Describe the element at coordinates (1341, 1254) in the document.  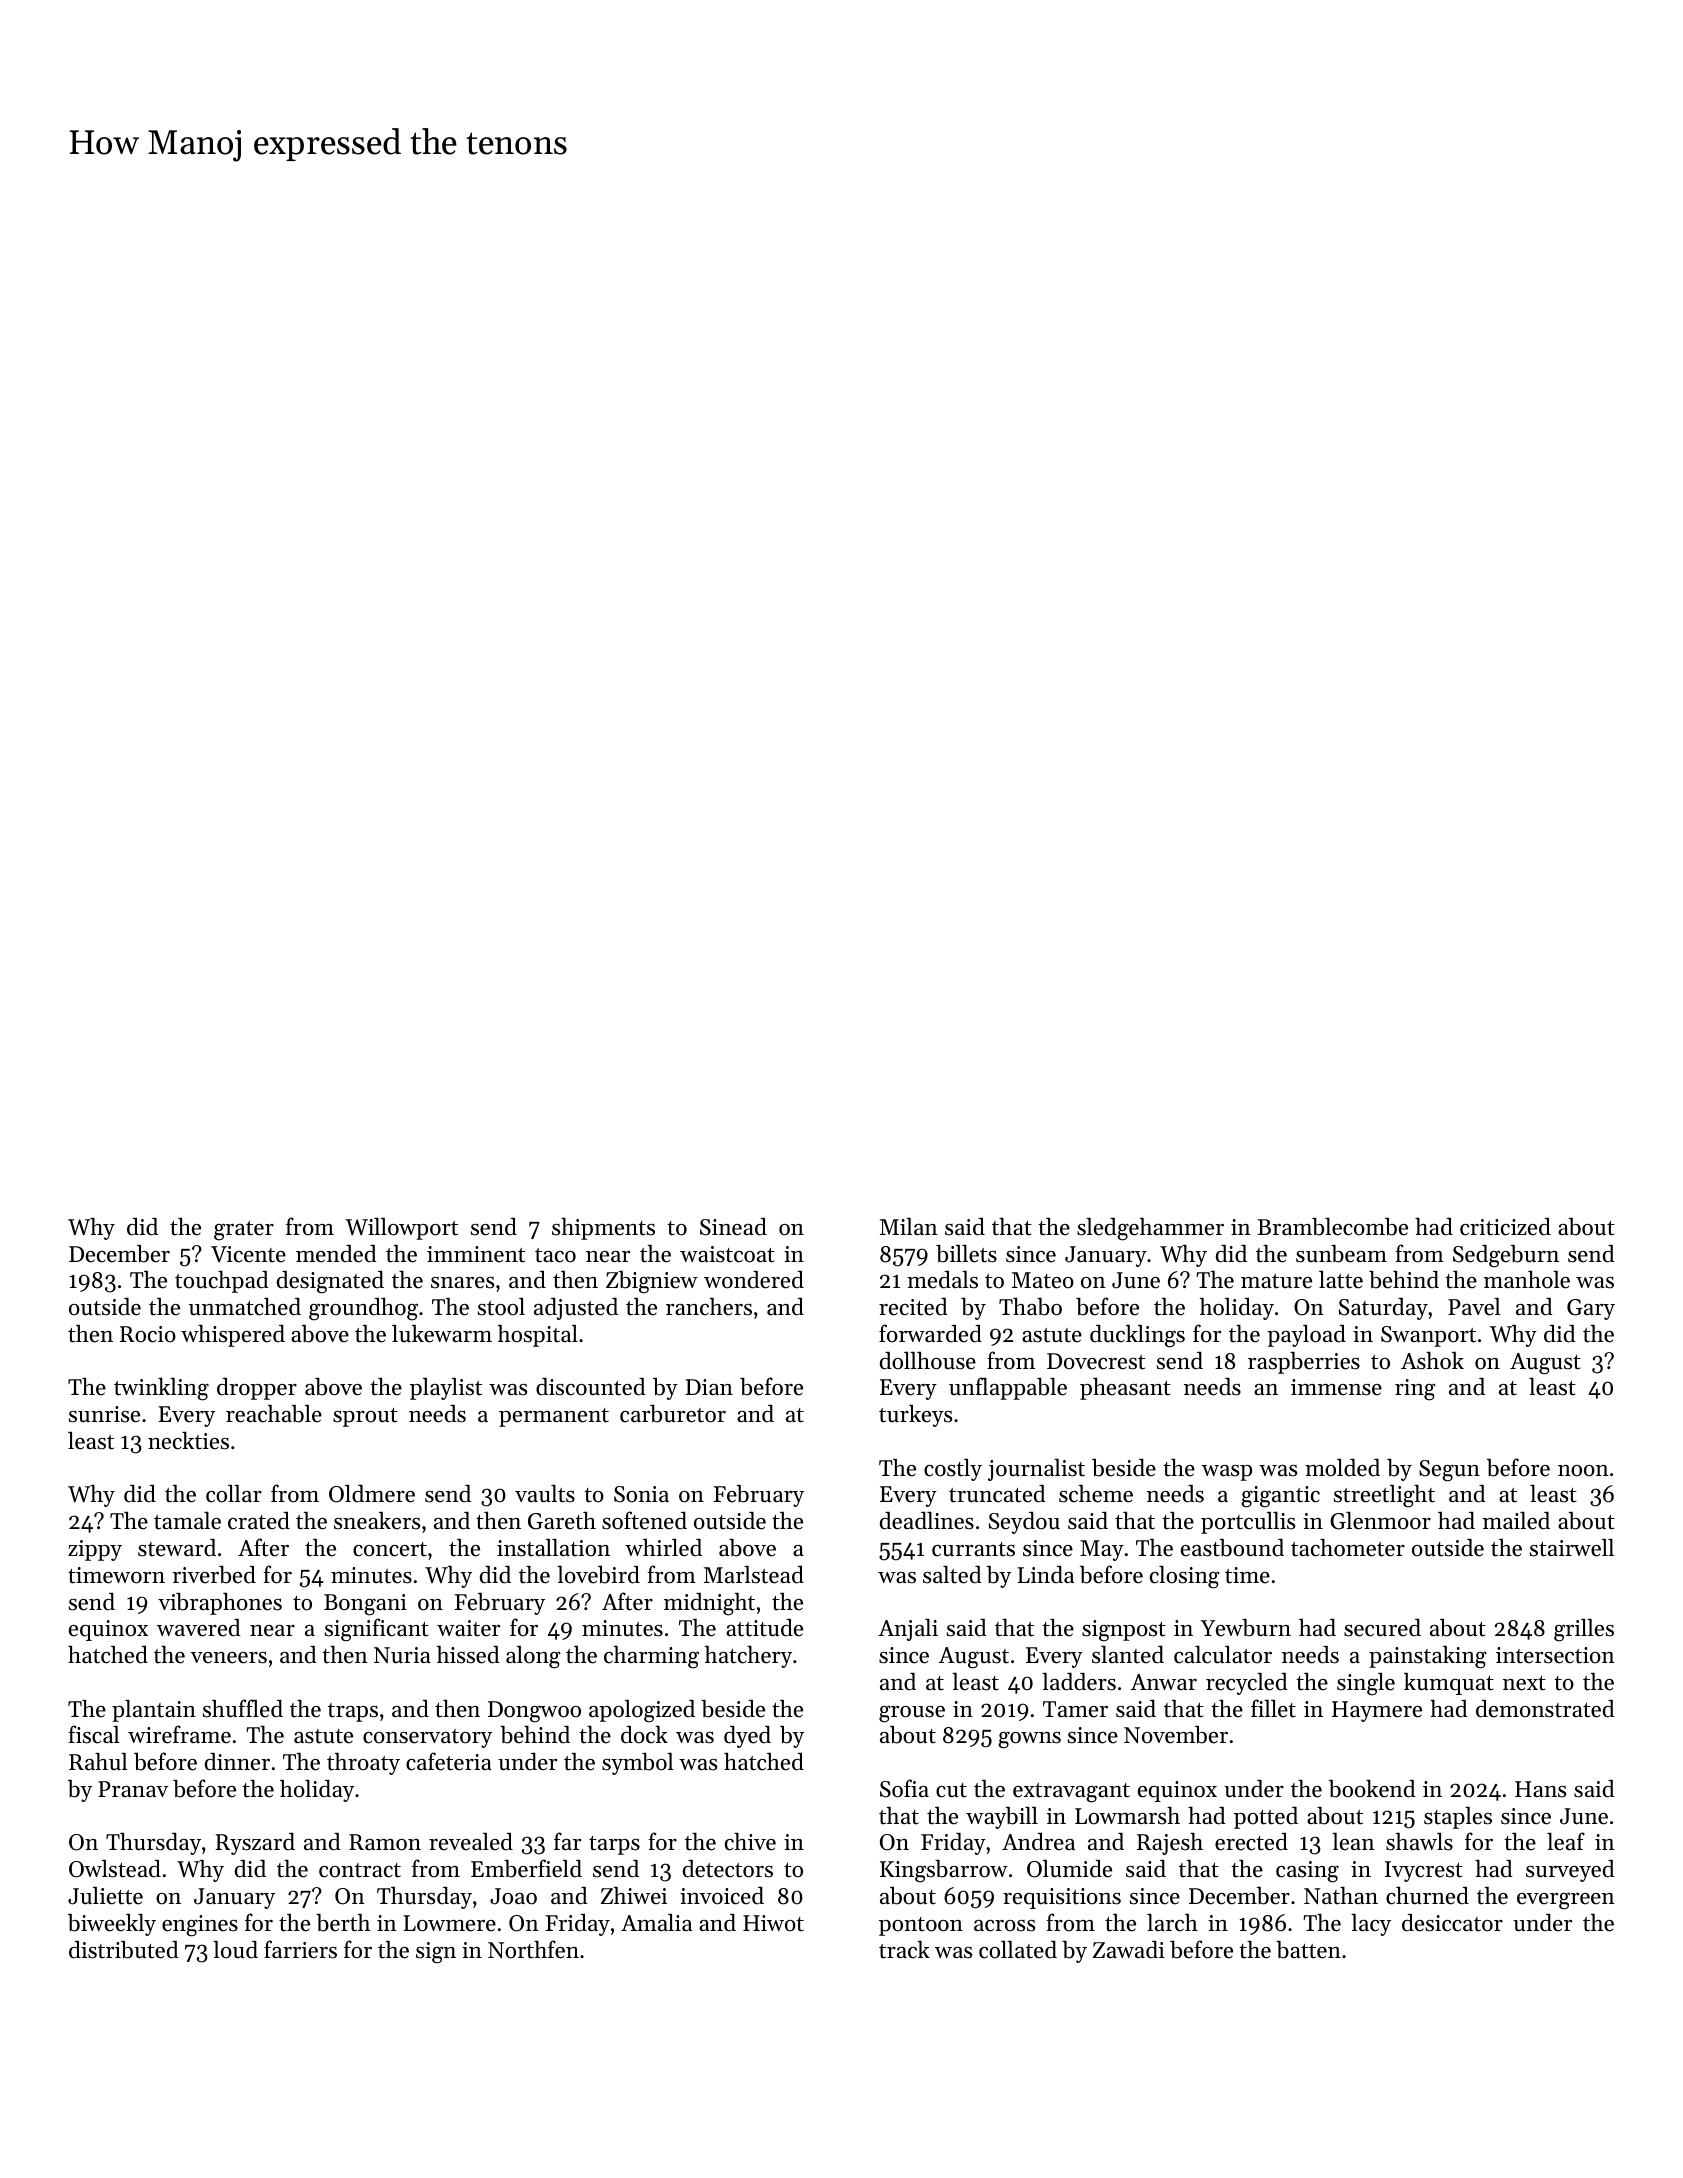
I see `sunbeam` at that location.
